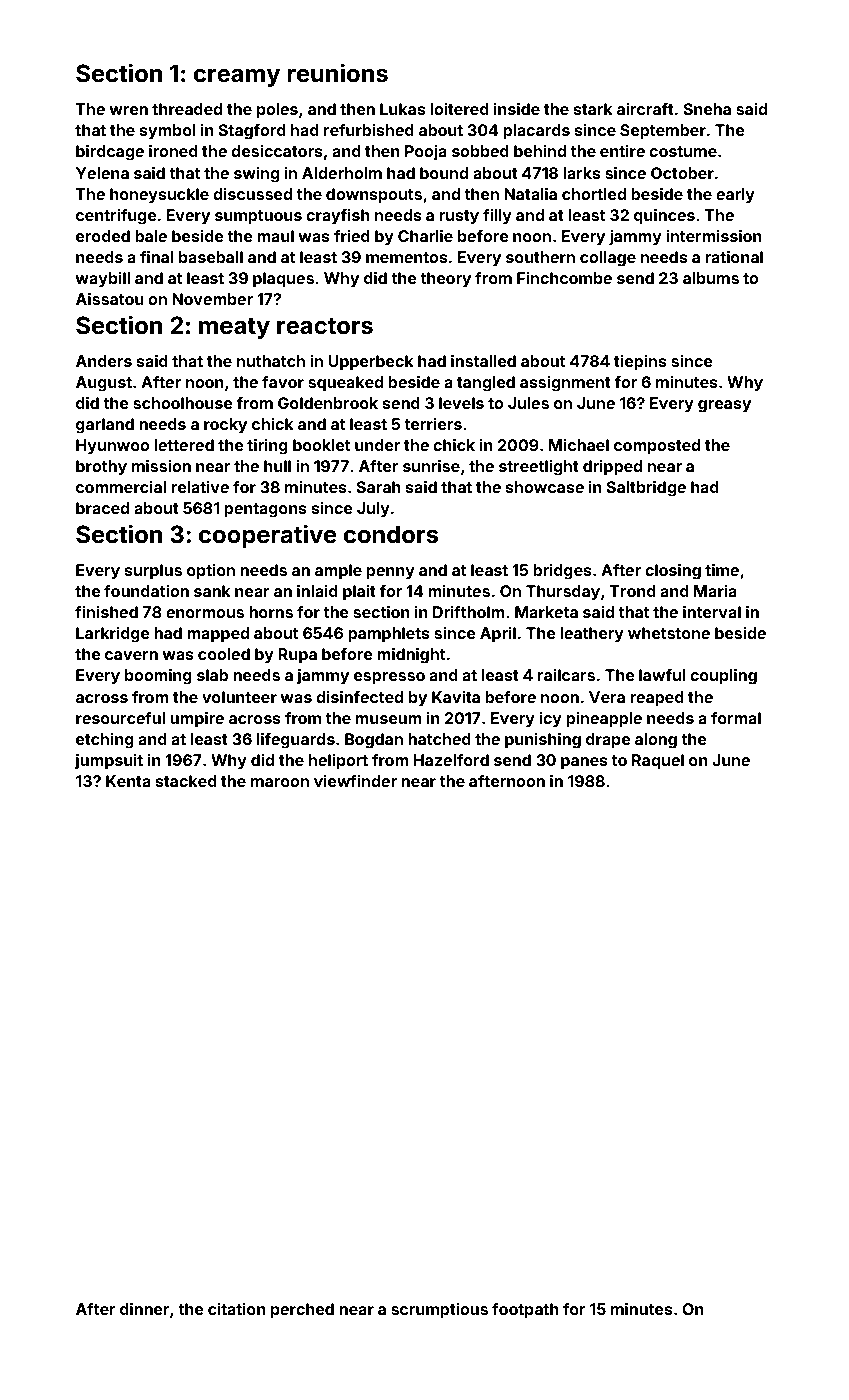 Image resolution: width=849 pixels, height=1400 pixels. I want to click on filly, so click(497, 217).
